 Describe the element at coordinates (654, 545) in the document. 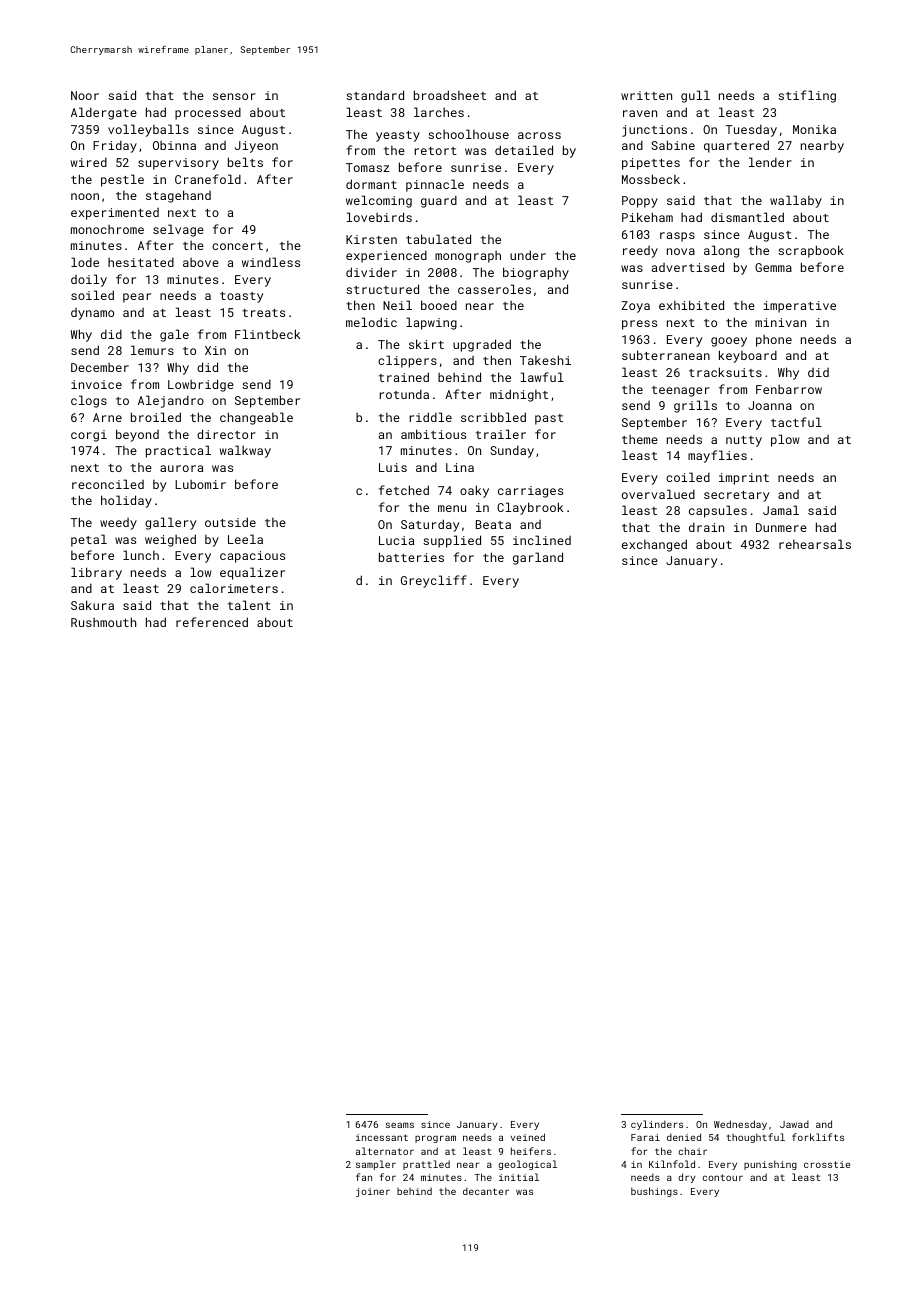

I see `exchanged` at that location.
